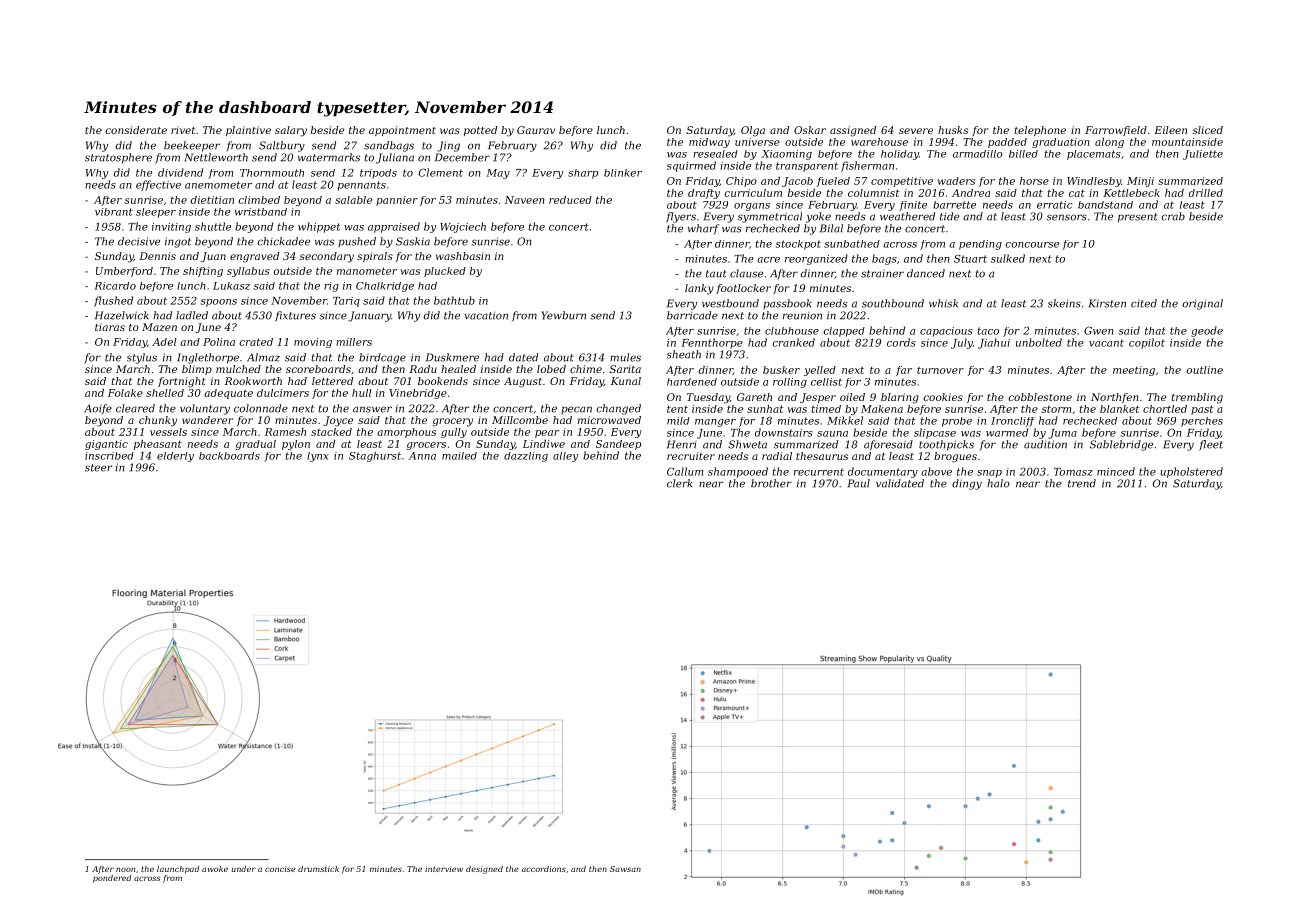  I want to click on Sawsan, so click(625, 869).
